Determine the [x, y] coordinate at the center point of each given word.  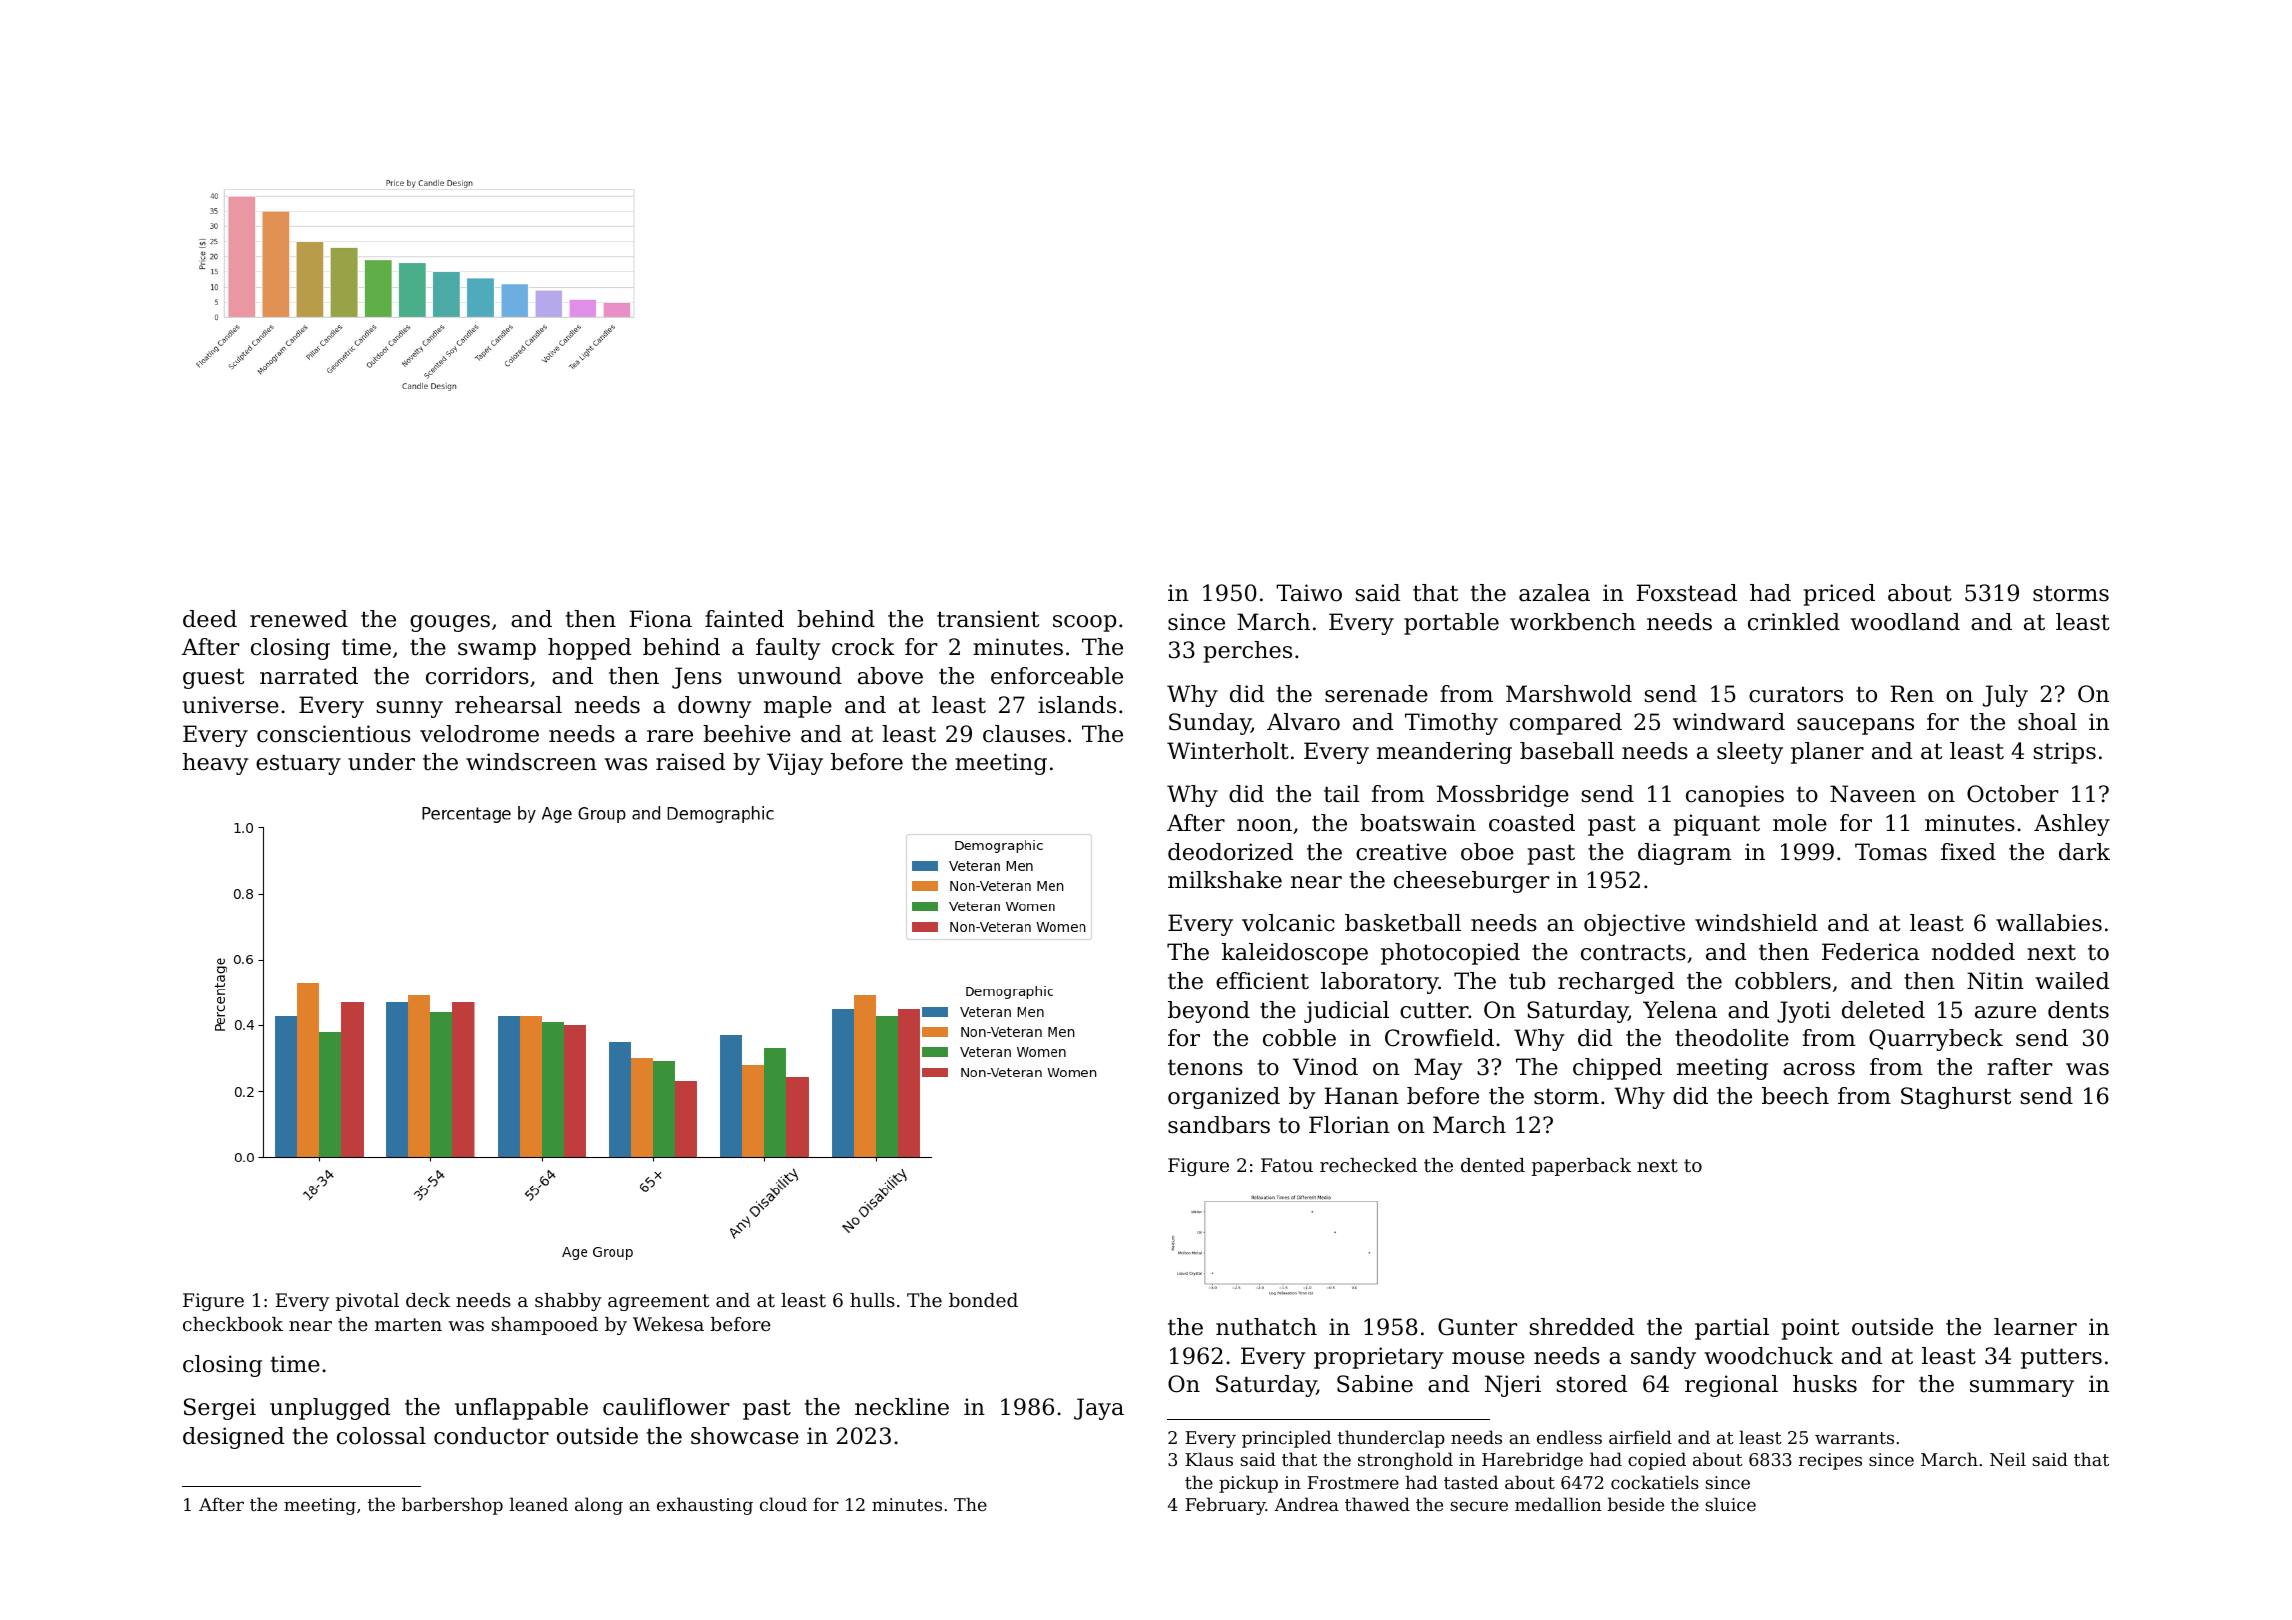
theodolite [1732, 1038]
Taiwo [1309, 593]
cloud [783, 1504]
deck [428, 1300]
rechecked [1368, 1165]
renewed [299, 619]
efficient [1262, 981]
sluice [1730, 1504]
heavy [215, 764]
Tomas [1891, 852]
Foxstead [1686, 593]
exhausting [705, 1506]
